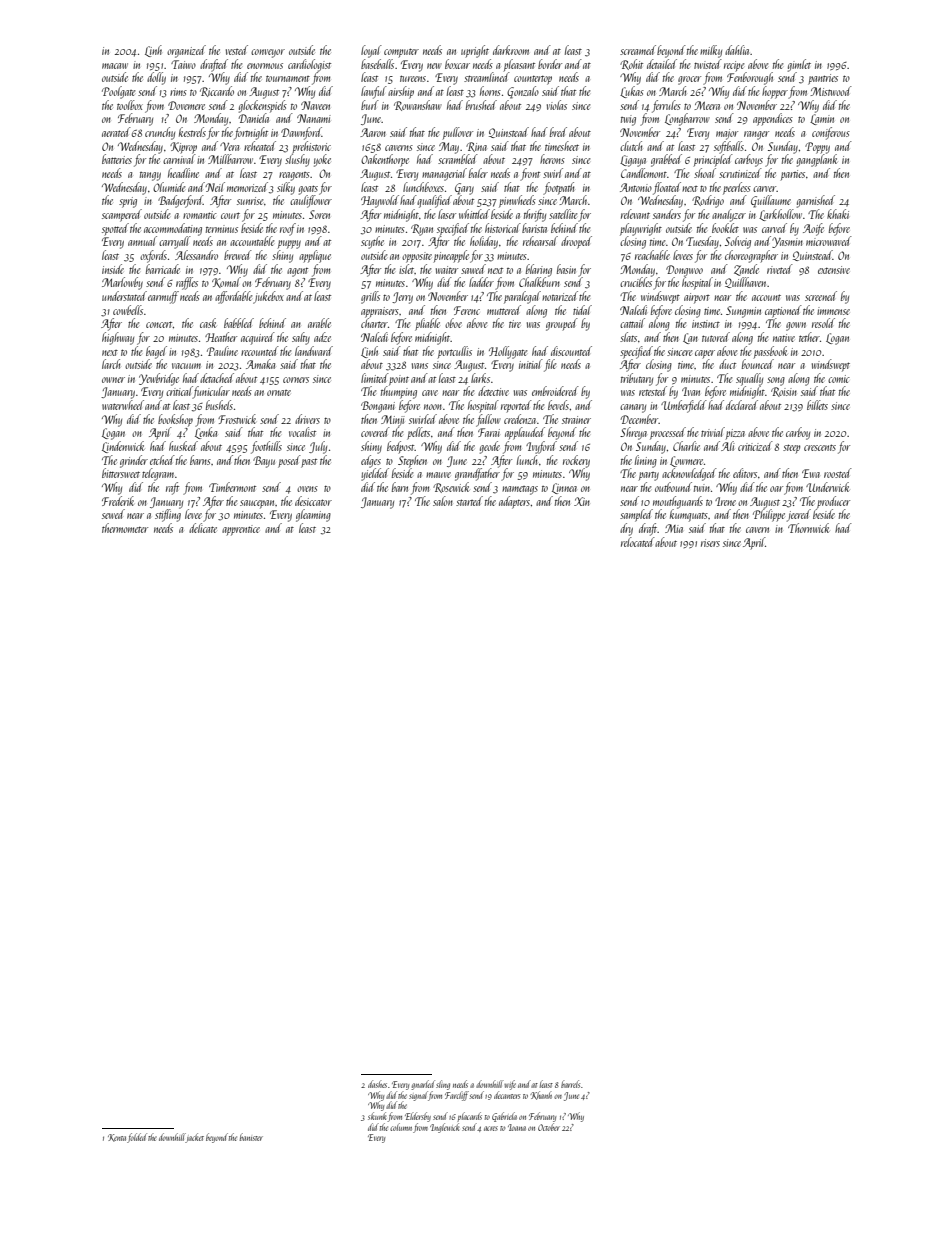 Image resolution: width=952 pixels, height=1233 pixels. Describe the element at coordinates (570, 1084) in the screenshot. I see `barrels` at that location.
